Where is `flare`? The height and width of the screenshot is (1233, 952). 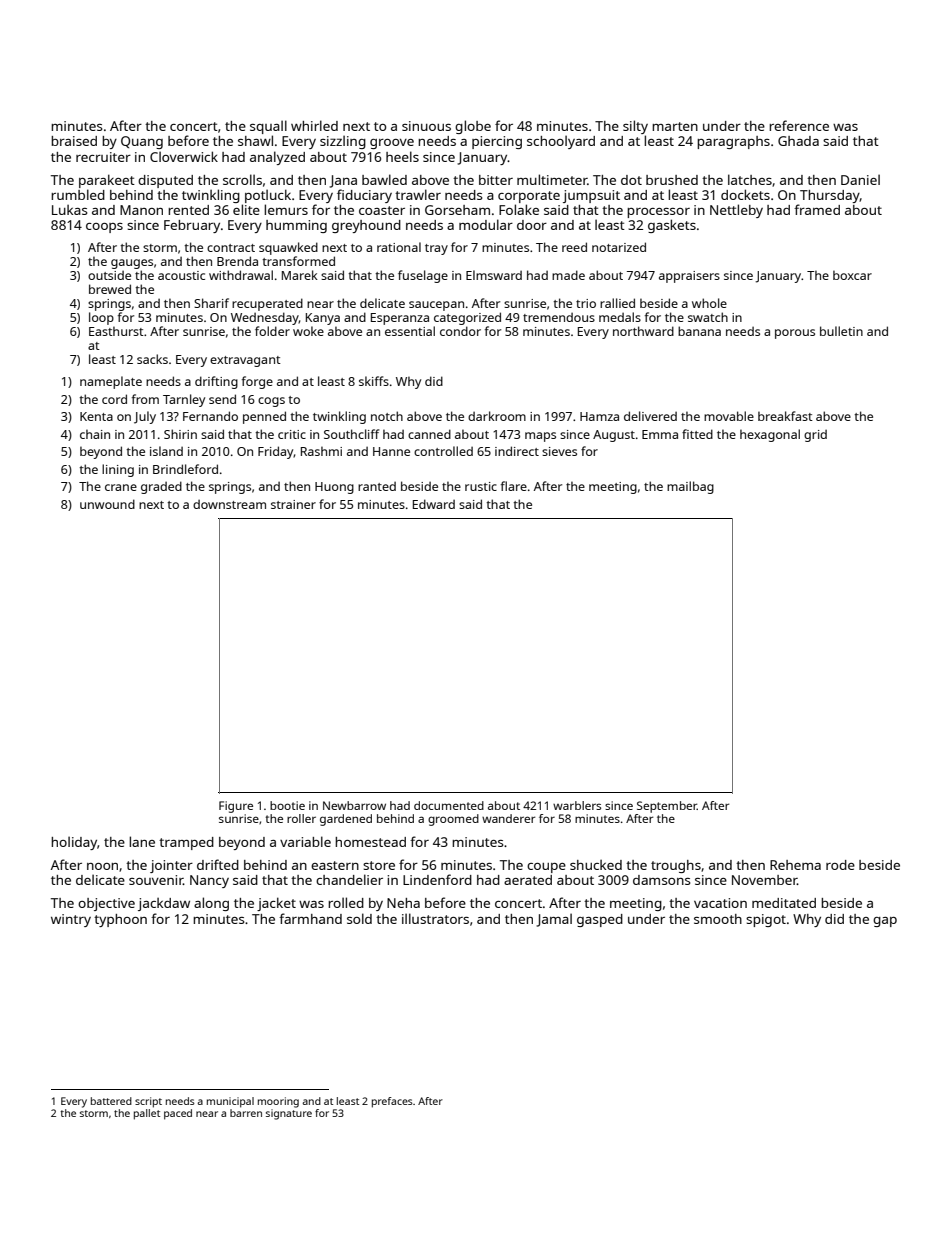 flare is located at coordinates (514, 486).
